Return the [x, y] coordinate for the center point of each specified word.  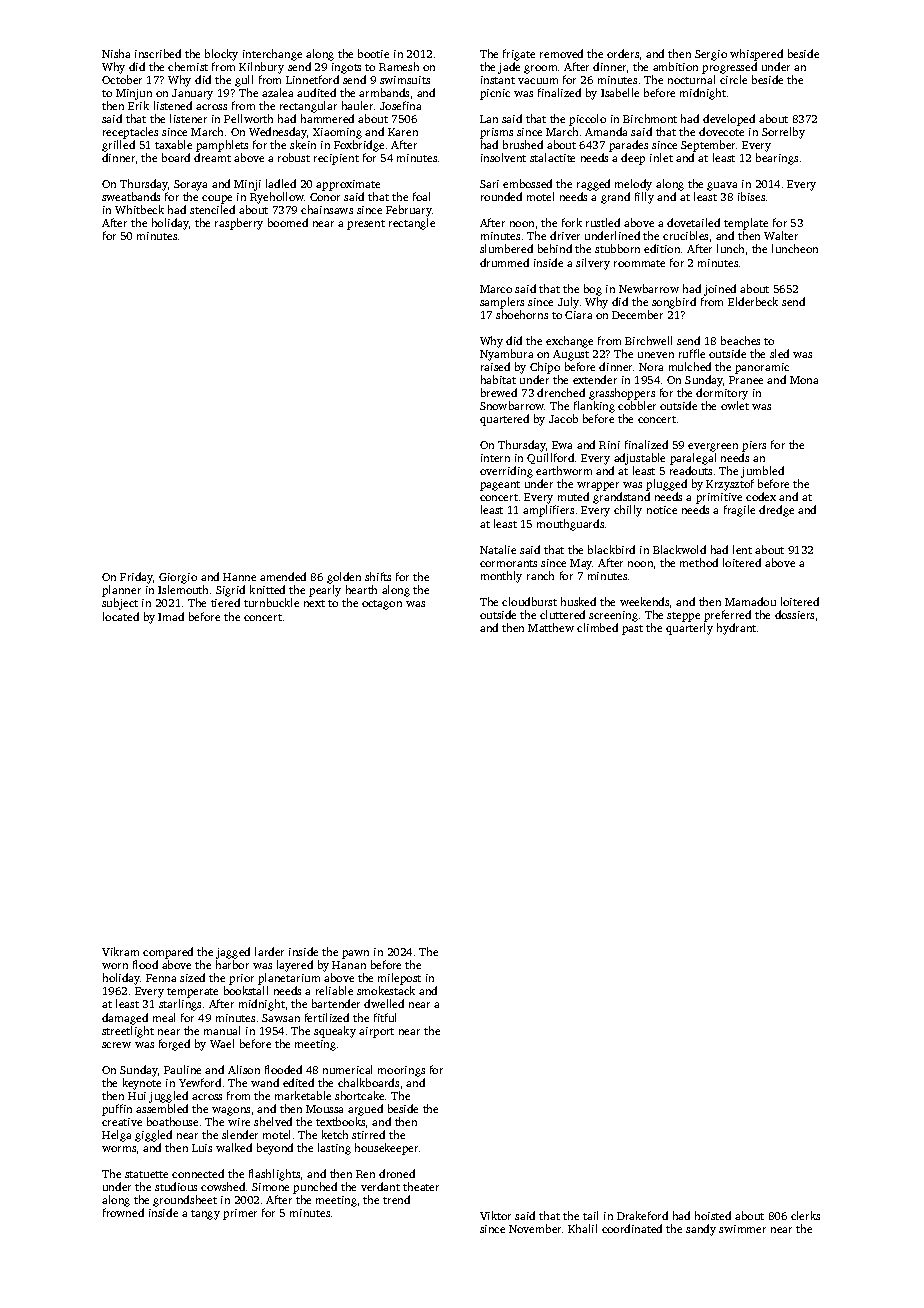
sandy [701, 1230]
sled [779, 353]
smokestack [386, 990]
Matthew [551, 627]
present [366, 225]
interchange [272, 55]
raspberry [239, 224]
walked [234, 1147]
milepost [399, 979]
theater [421, 1186]
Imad [171, 616]
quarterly [689, 629]
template [746, 224]
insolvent [503, 157]
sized [192, 977]
